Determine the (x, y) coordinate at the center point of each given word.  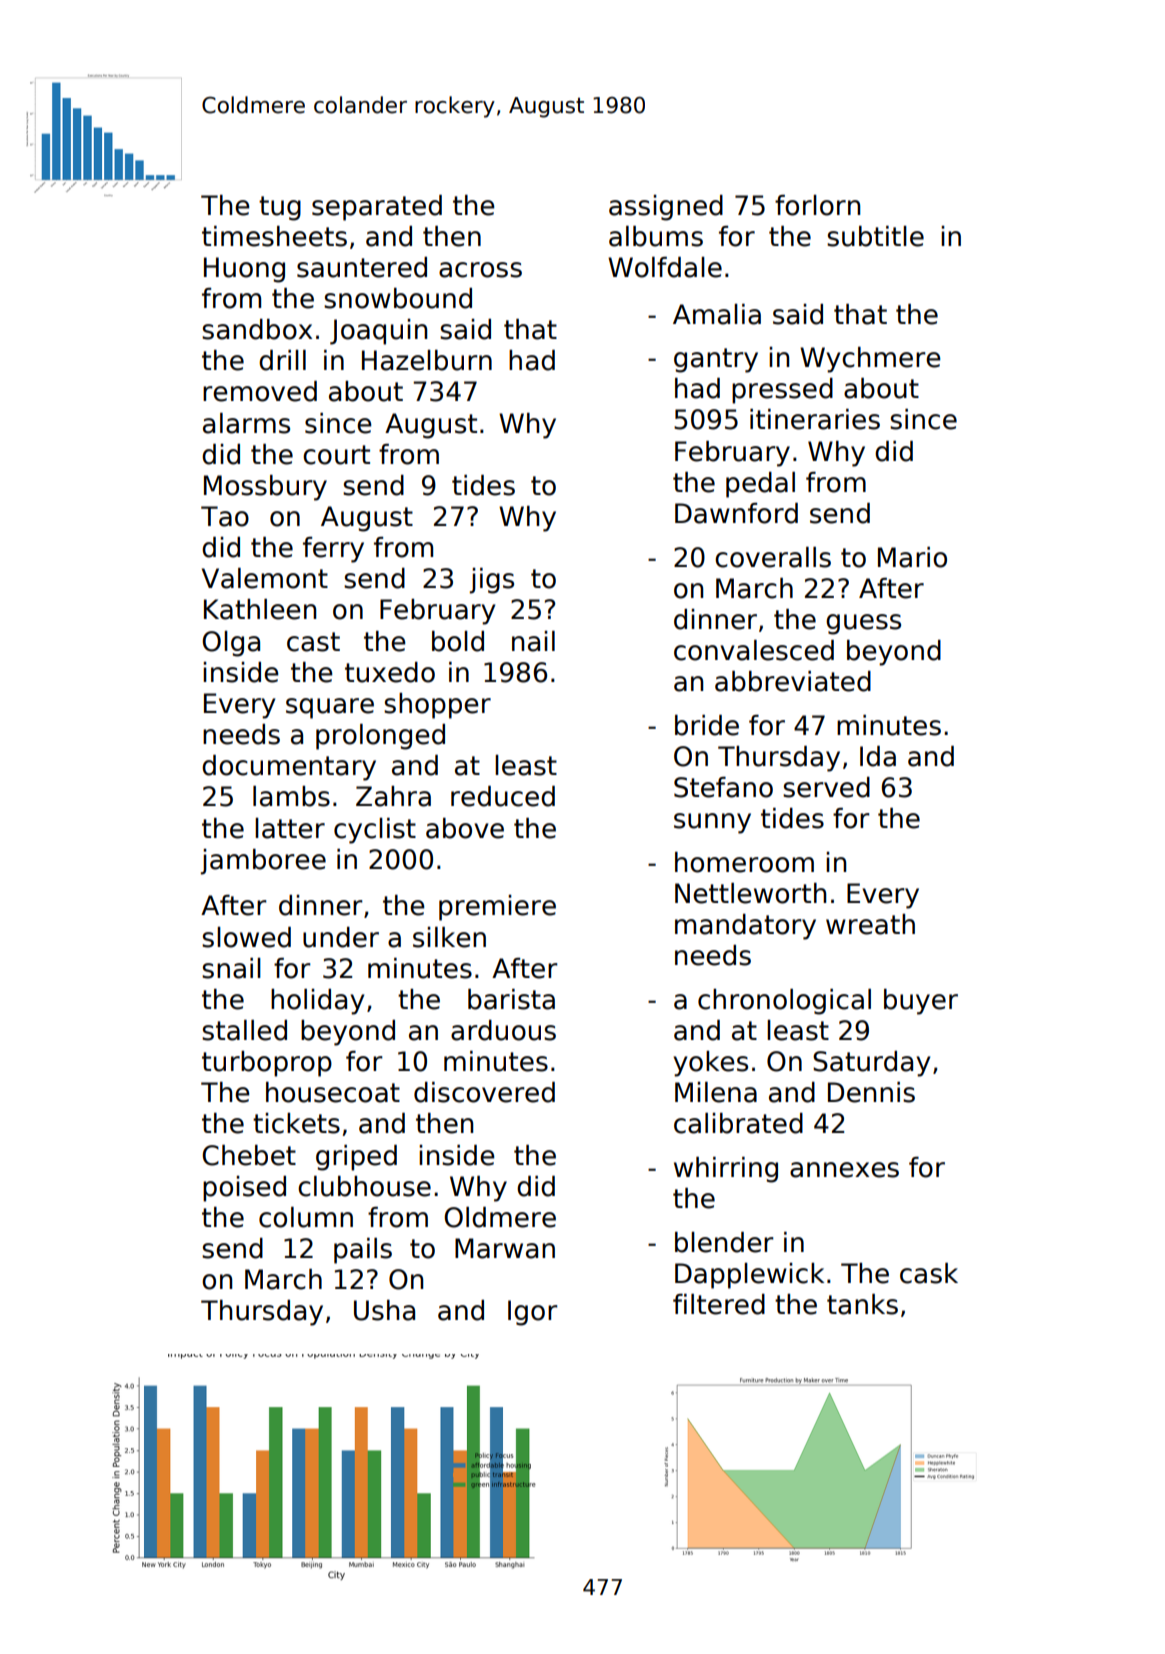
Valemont (265, 578)
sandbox (257, 329)
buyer (921, 1002)
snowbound (398, 298)
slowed (246, 937)
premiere (497, 908)
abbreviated (793, 681)
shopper (437, 706)
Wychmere (870, 360)
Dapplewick (749, 1276)
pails (363, 1251)
